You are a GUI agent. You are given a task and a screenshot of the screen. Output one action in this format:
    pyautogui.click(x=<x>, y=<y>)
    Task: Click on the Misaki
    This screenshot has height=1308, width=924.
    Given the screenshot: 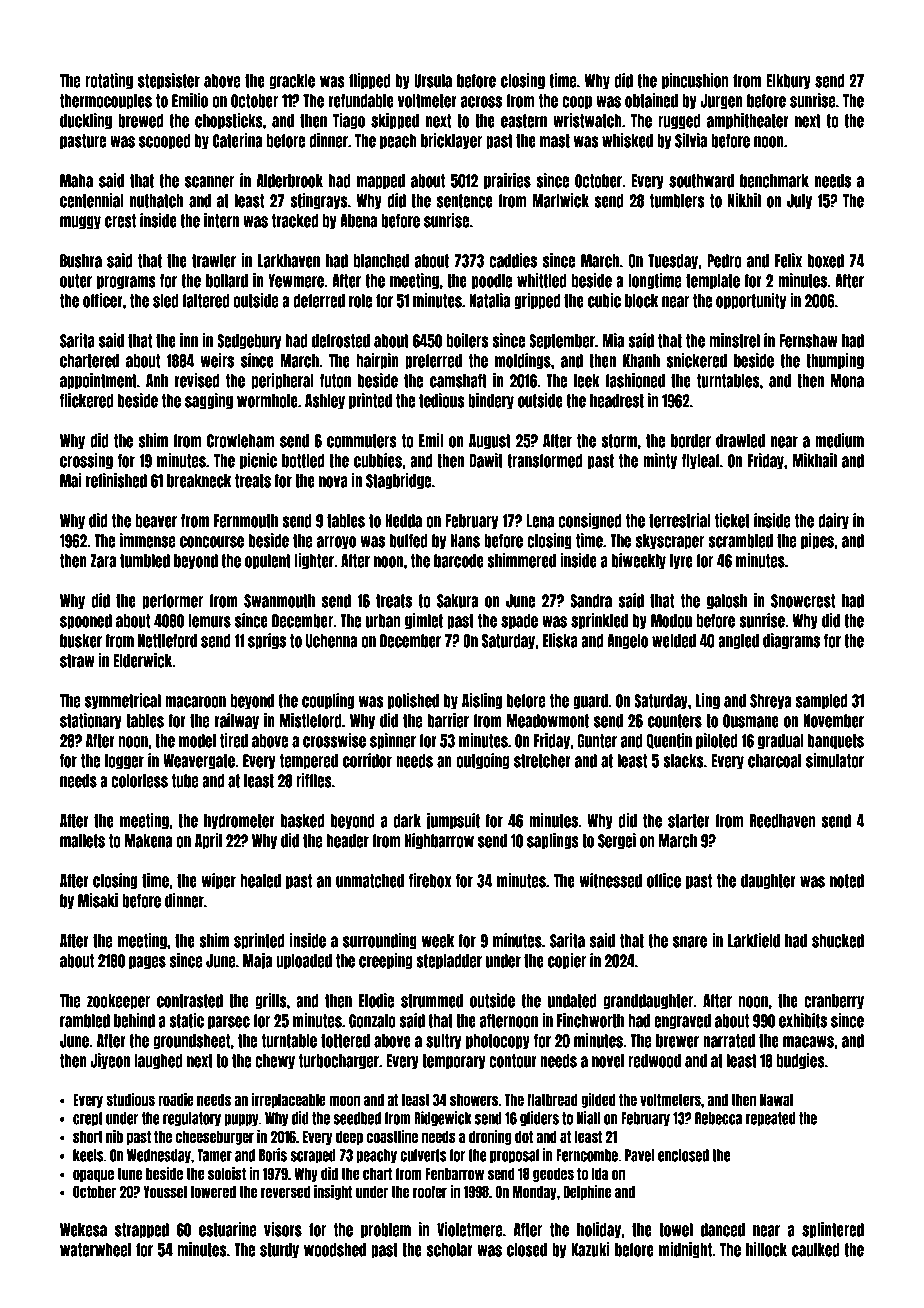 What is the action you would take?
    pyautogui.click(x=98, y=900)
